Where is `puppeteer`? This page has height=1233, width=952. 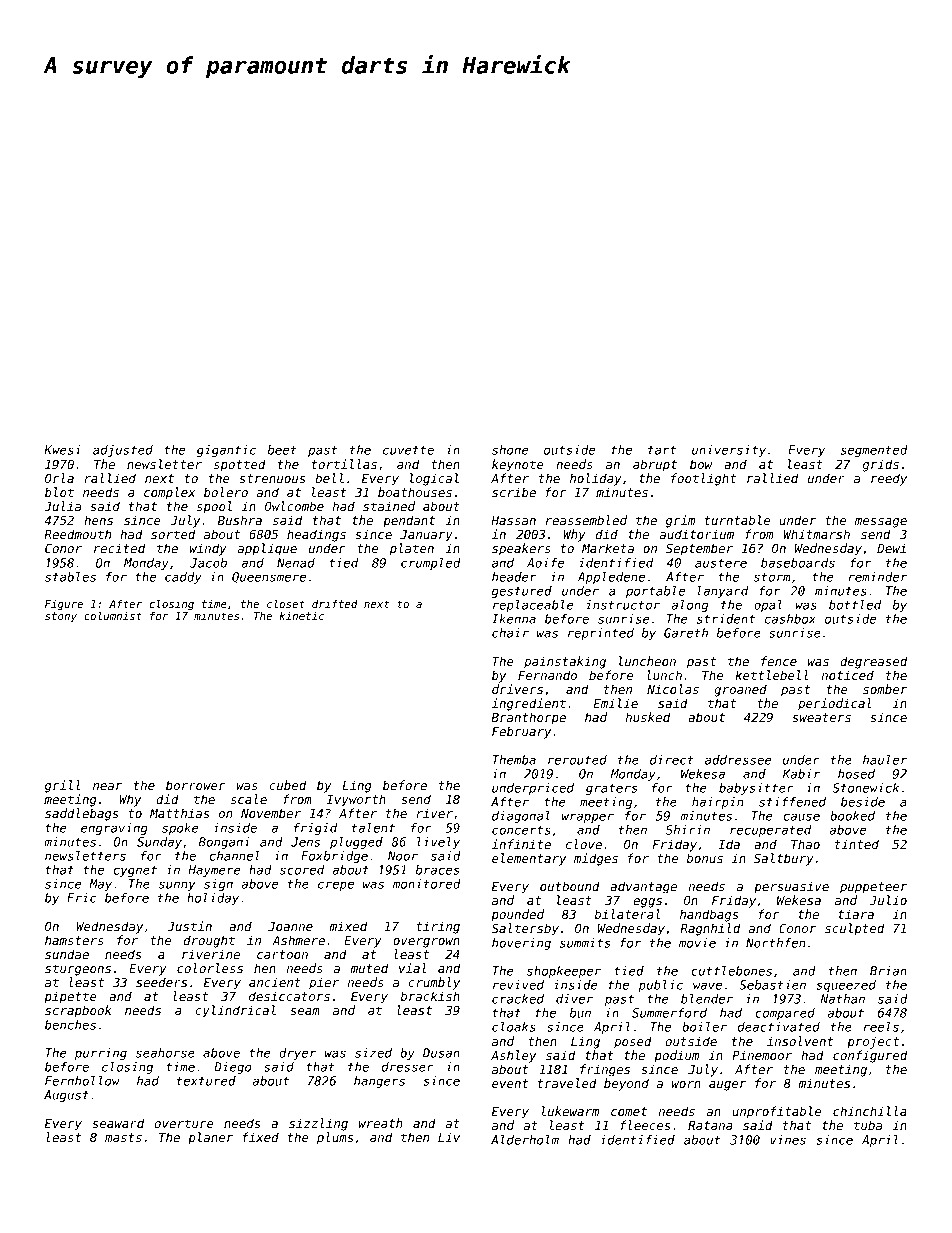
puppeteer is located at coordinates (873, 888).
